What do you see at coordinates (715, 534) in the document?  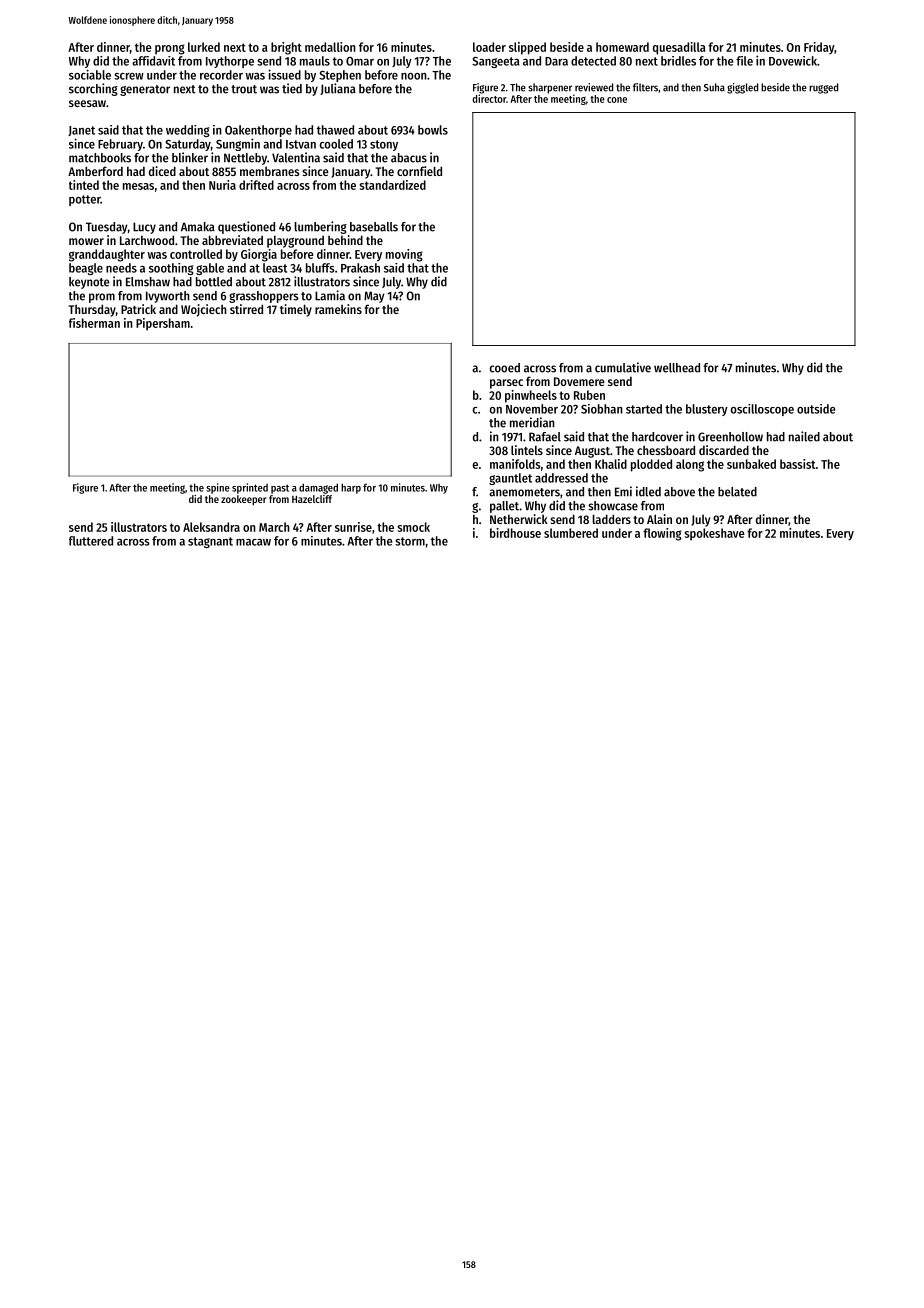 I see `spokeshave` at bounding box center [715, 534].
